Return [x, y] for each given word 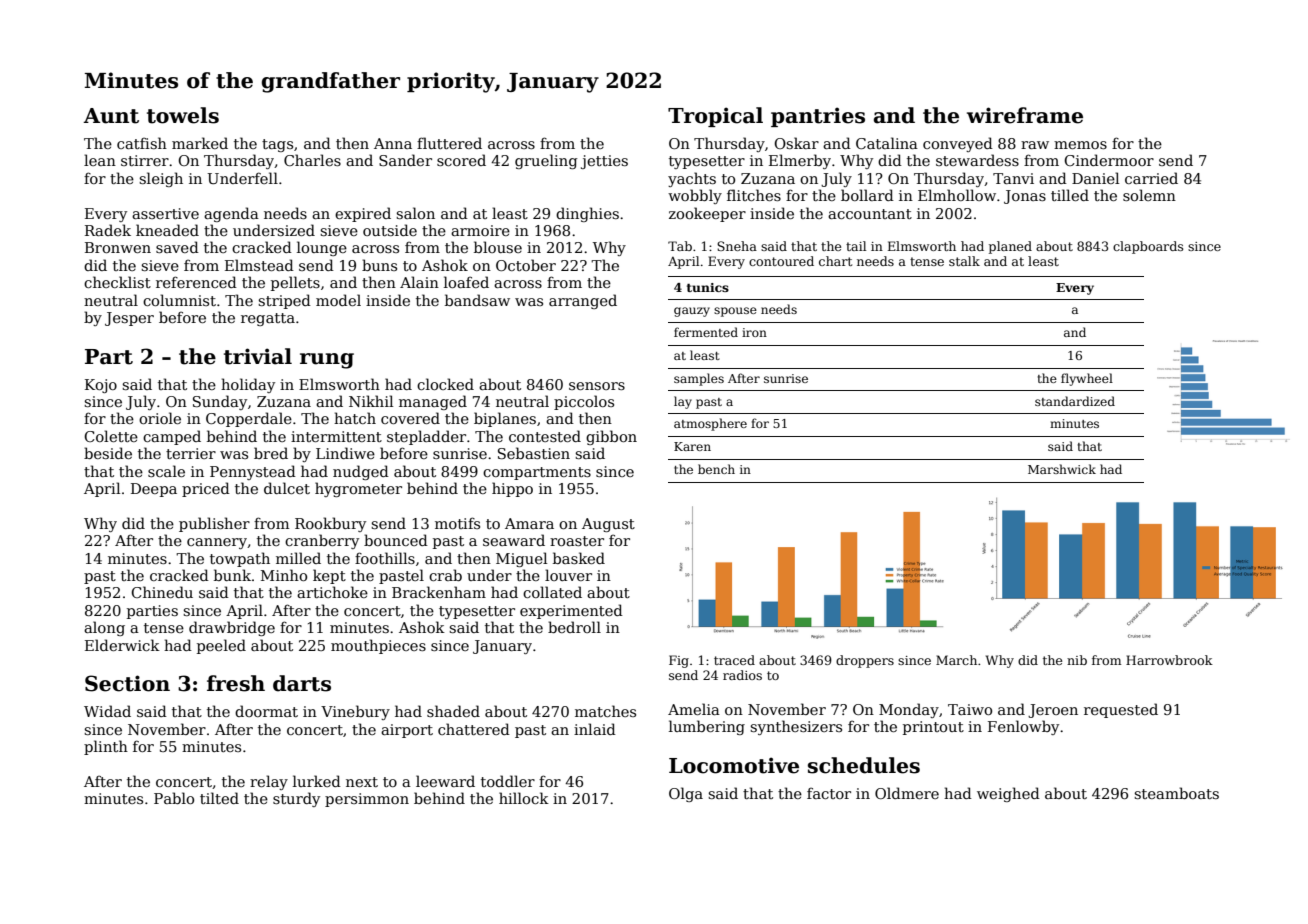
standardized [1075, 401]
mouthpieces [378, 646]
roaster [577, 541]
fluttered [449, 143]
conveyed [958, 144]
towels [183, 115]
